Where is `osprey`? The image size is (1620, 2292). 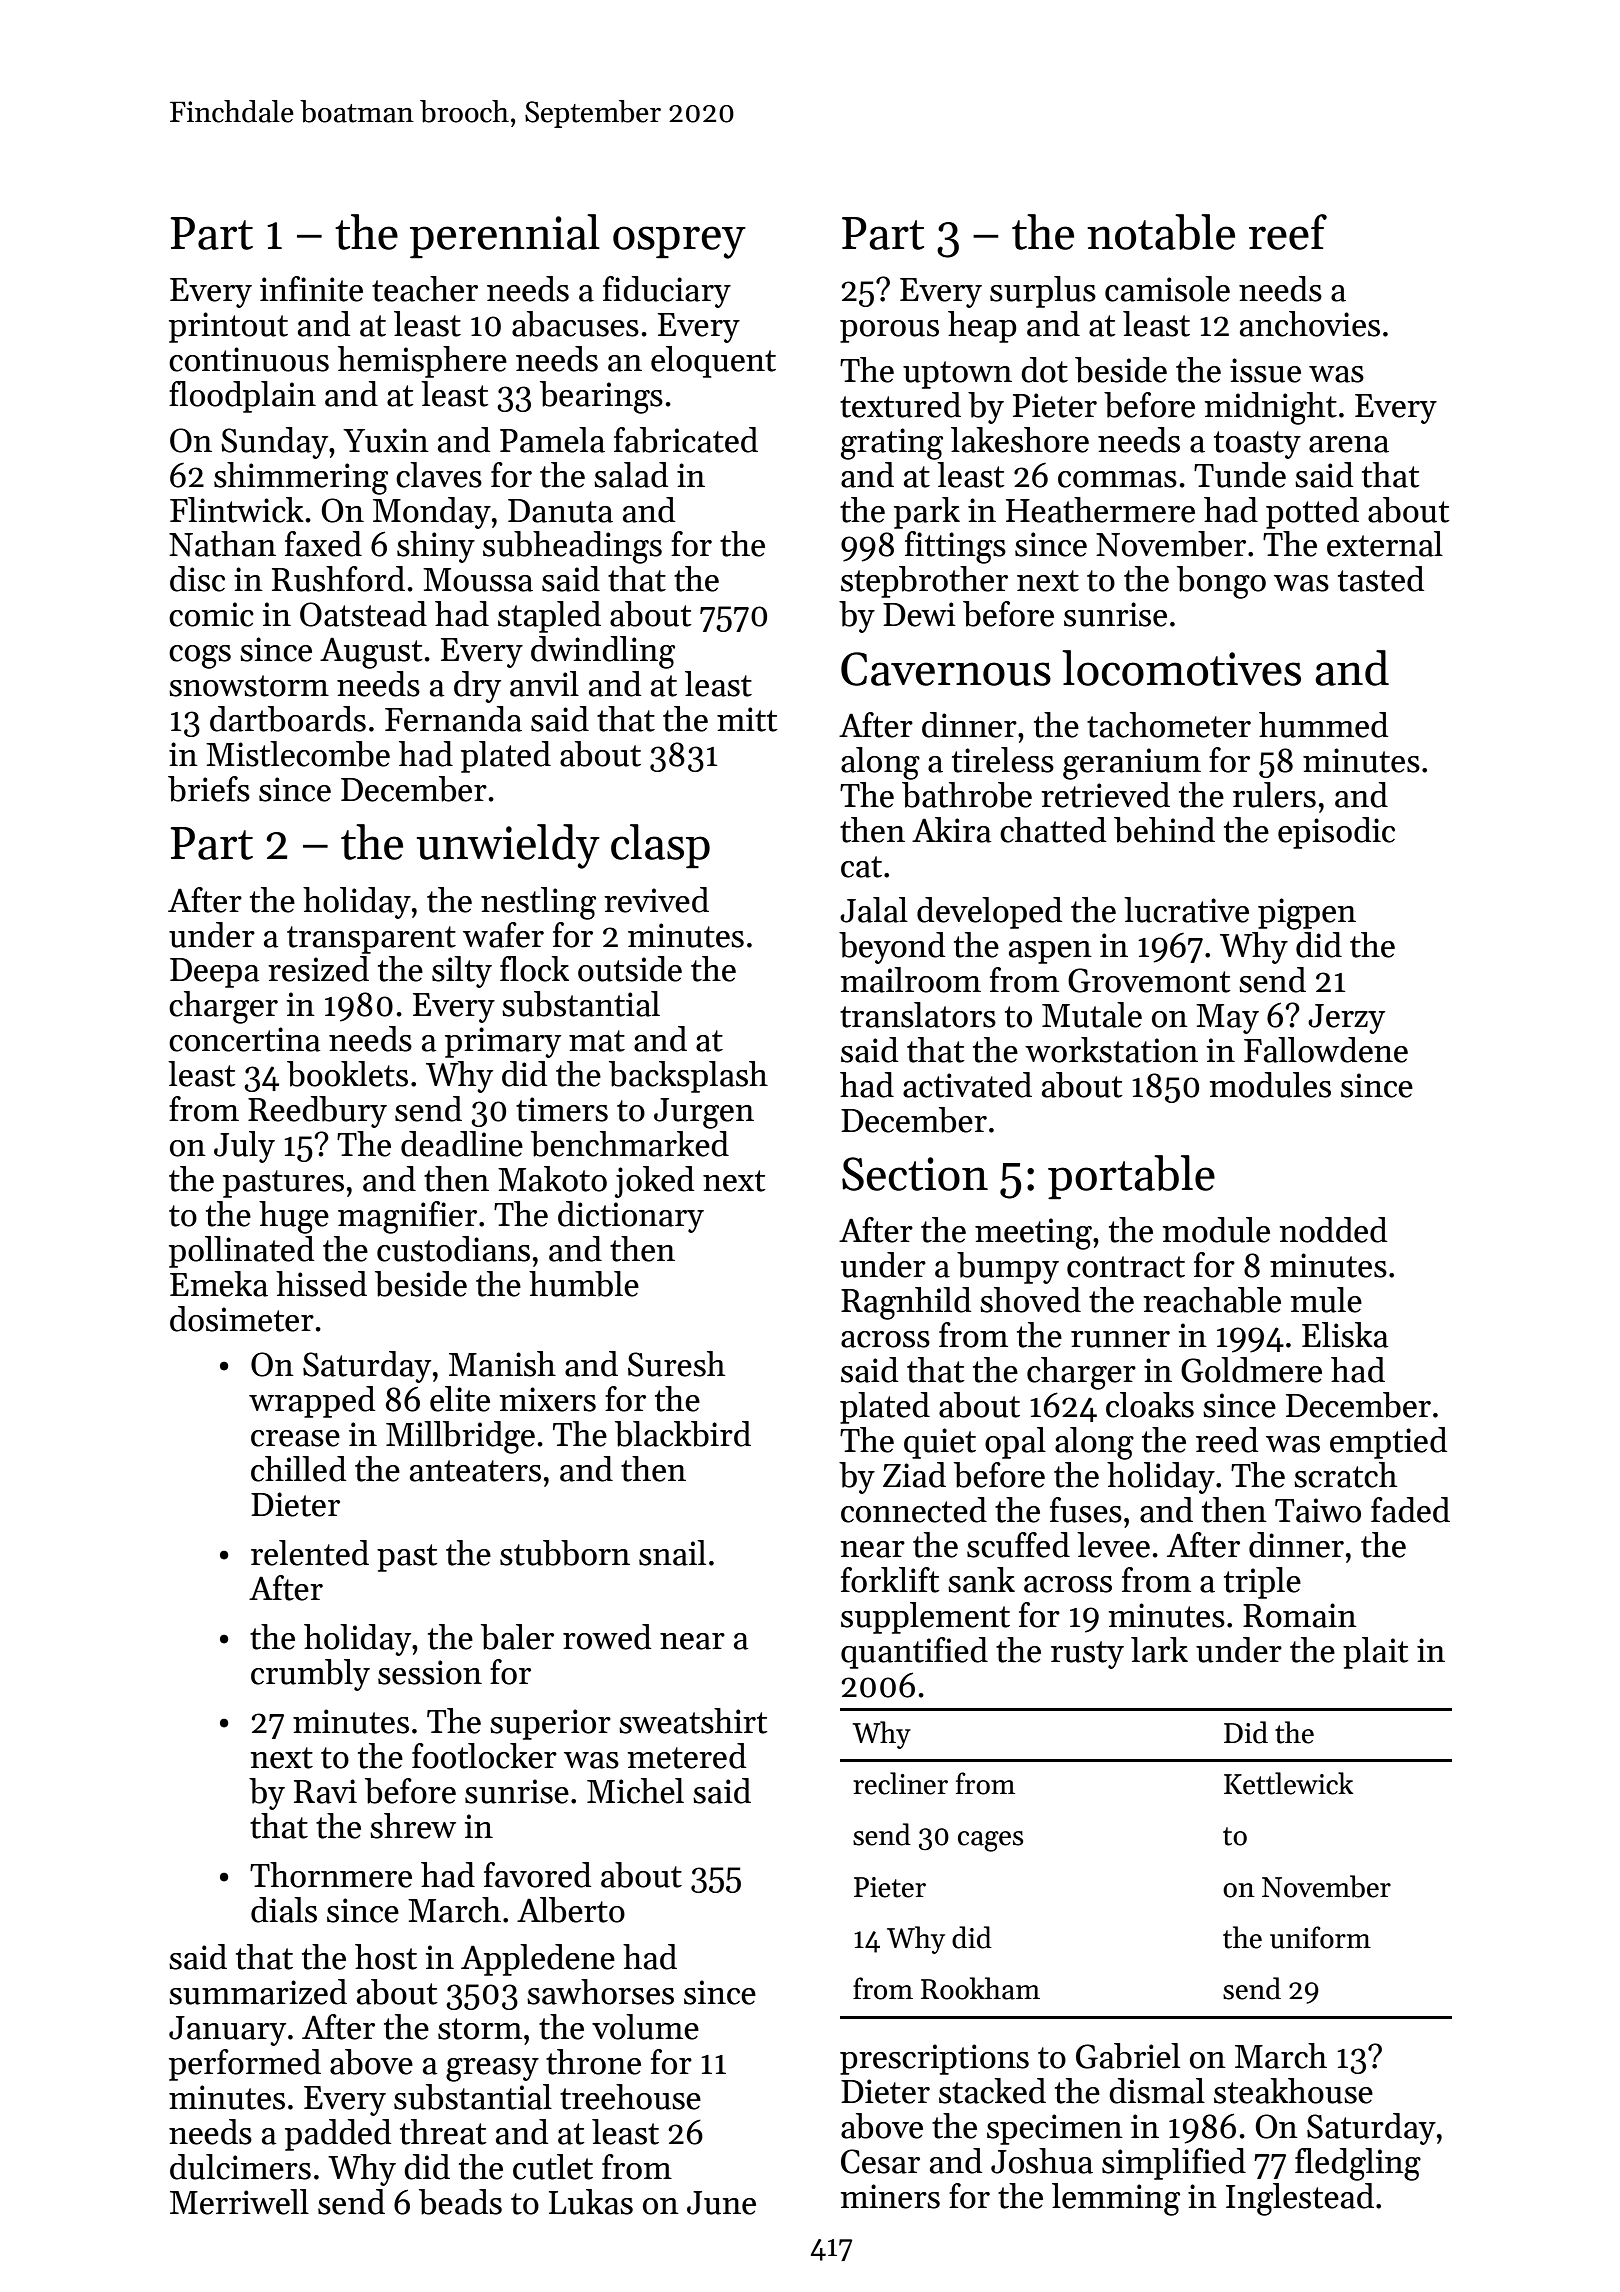 osprey is located at coordinates (679, 242).
